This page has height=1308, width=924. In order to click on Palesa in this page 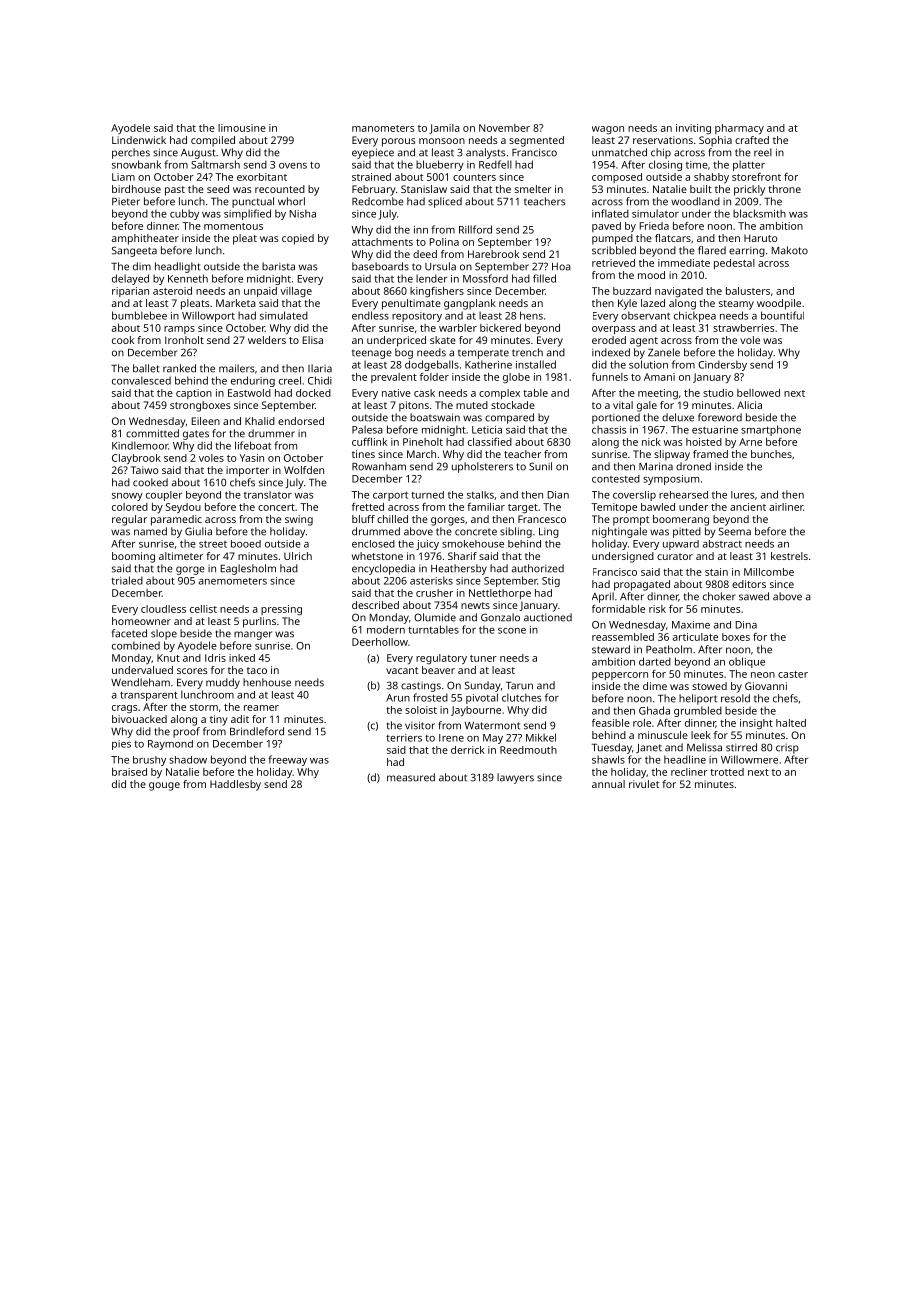, I will do `click(367, 429)`.
